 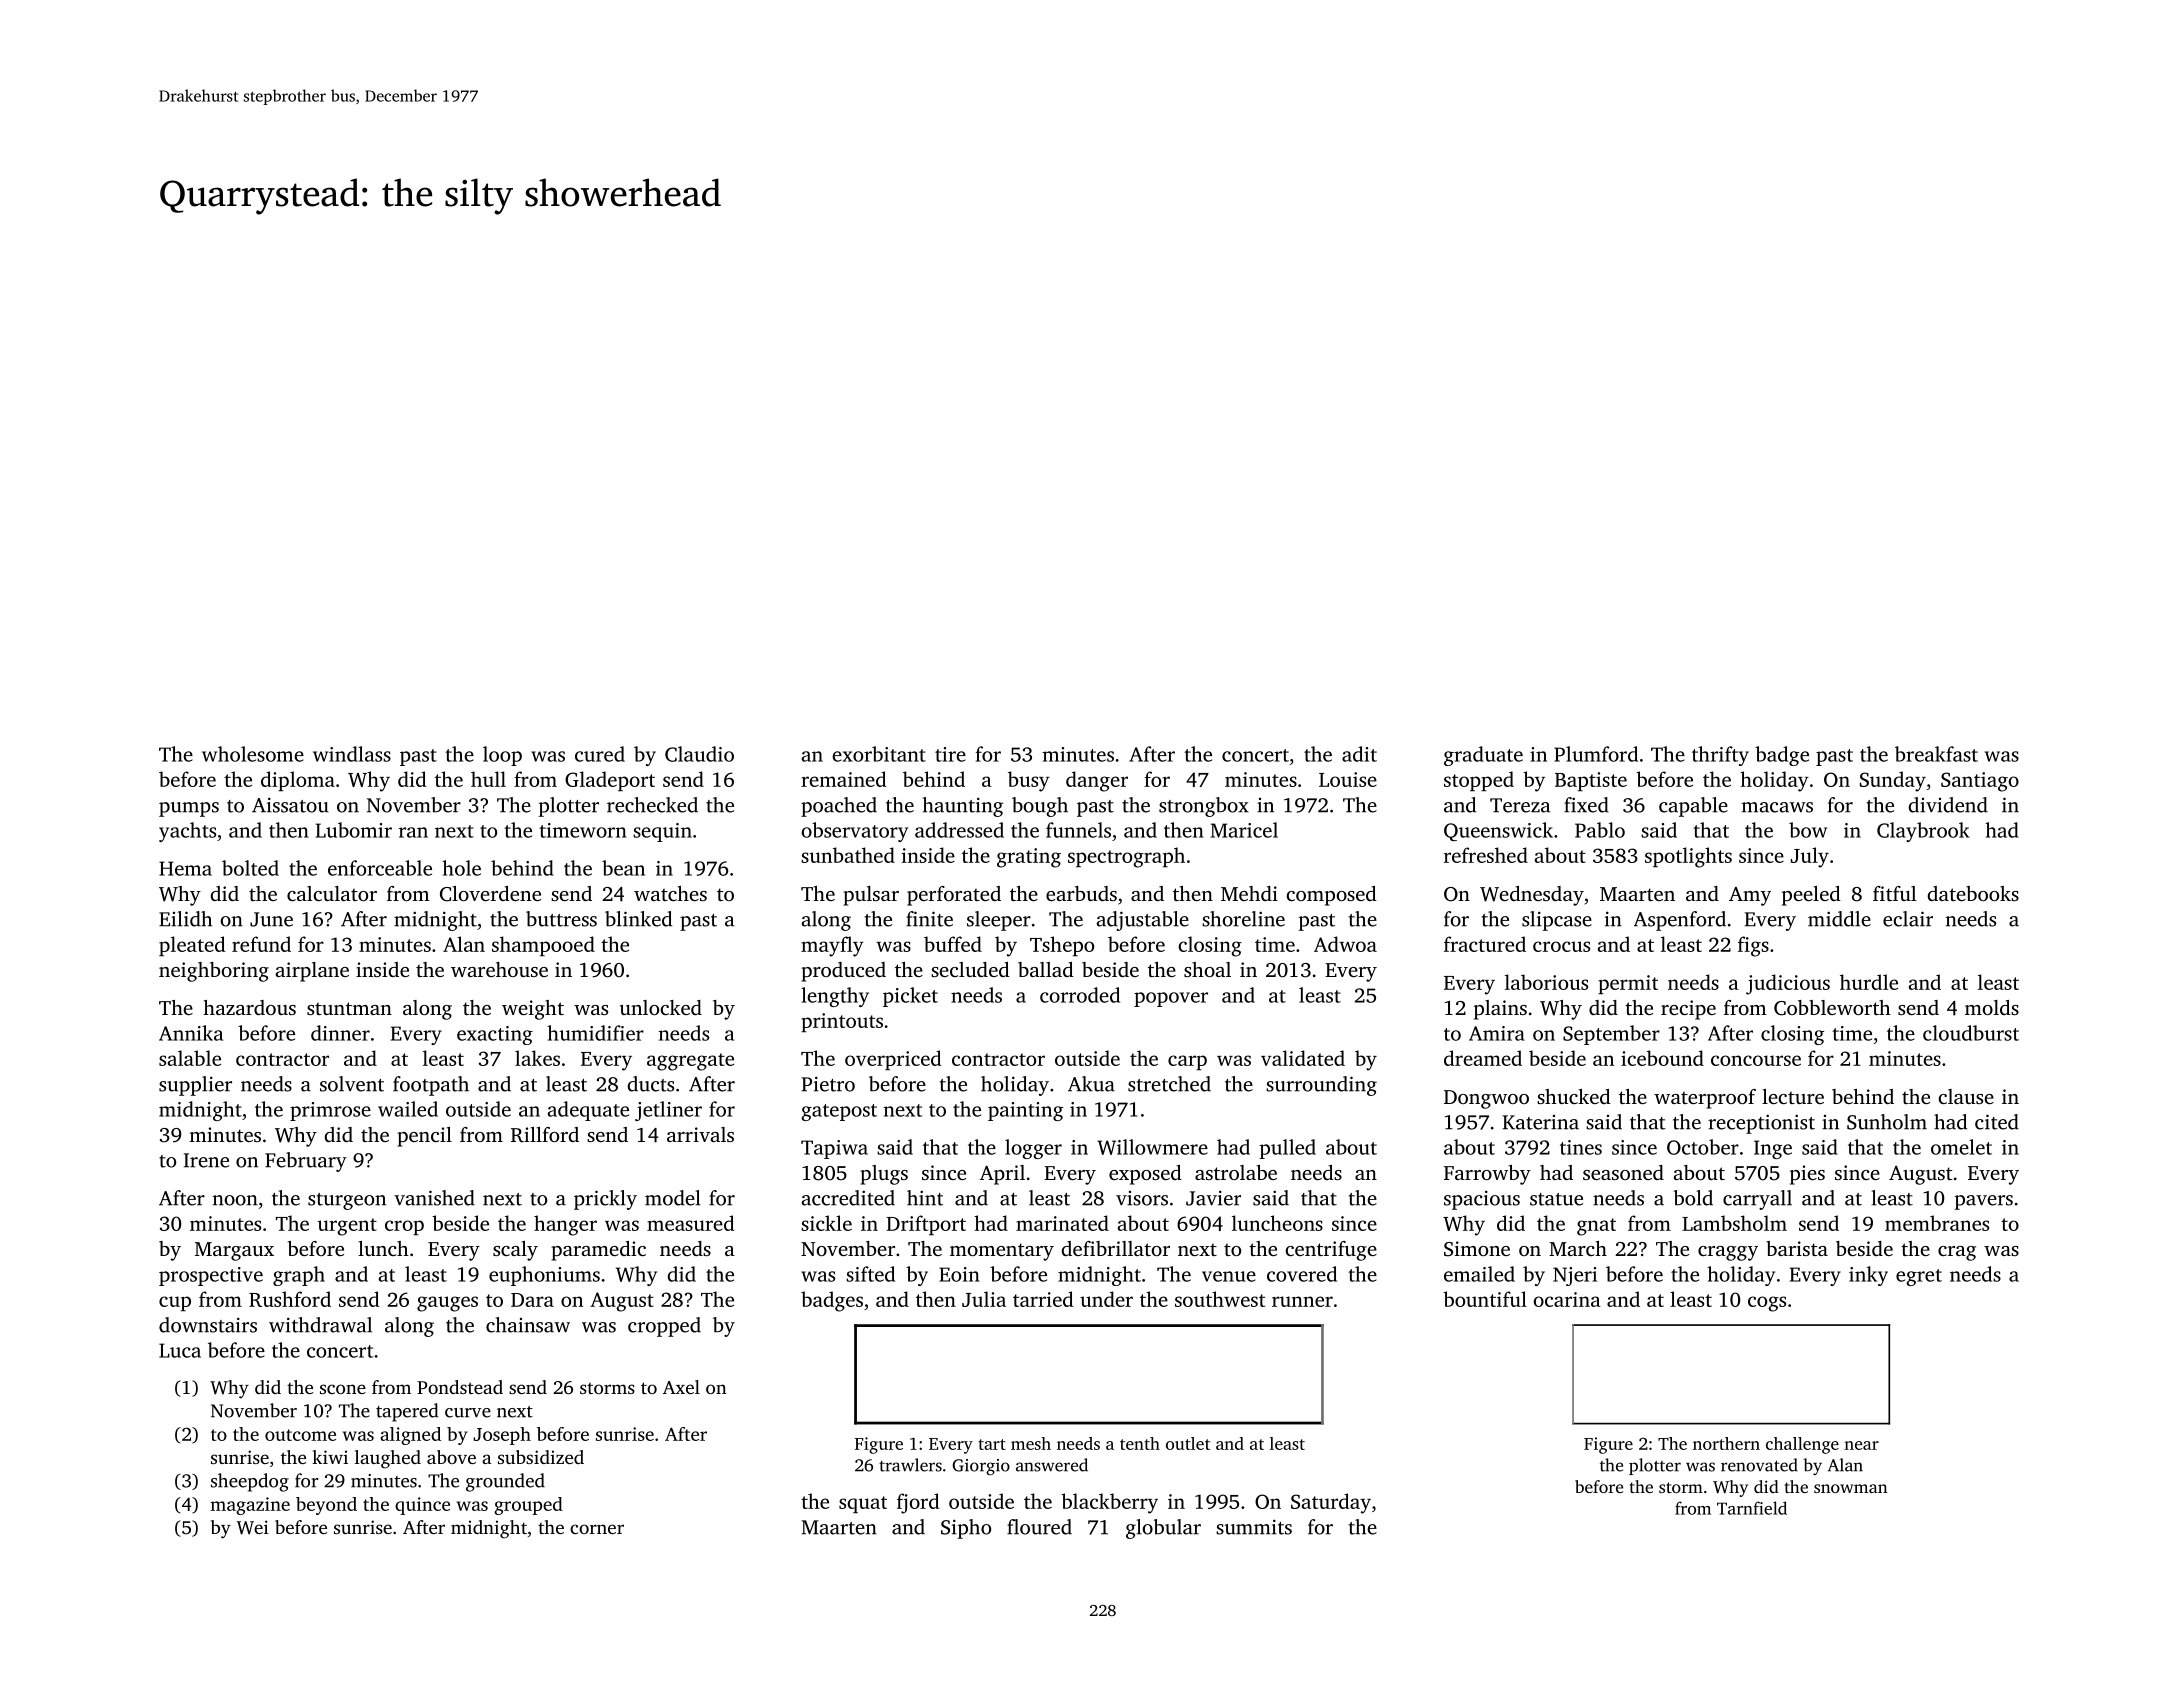 What do you see at coordinates (1752, 1508) in the document?
I see `Tarnfield` at bounding box center [1752, 1508].
